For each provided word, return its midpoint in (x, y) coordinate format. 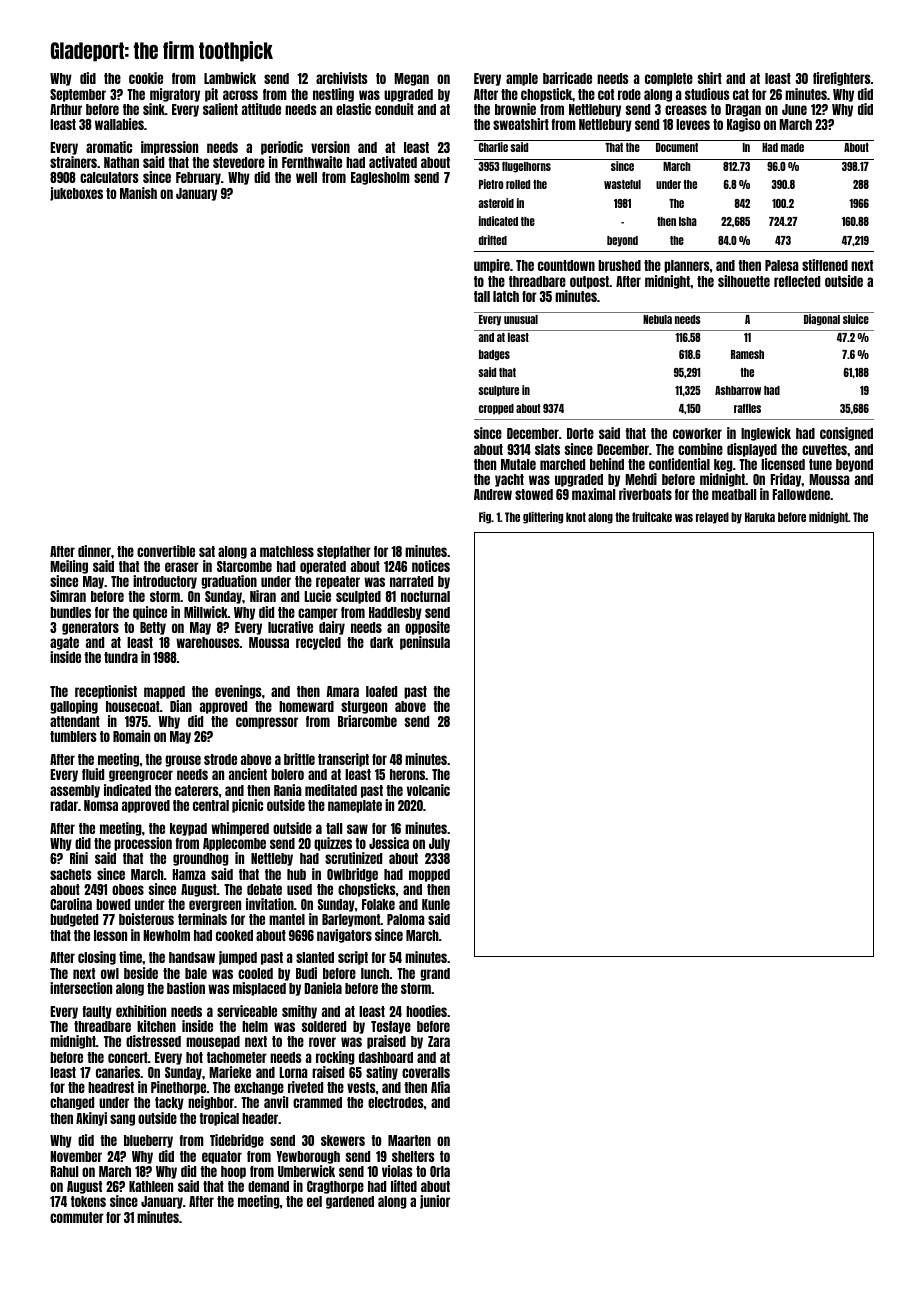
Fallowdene (801, 494)
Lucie (317, 596)
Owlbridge (352, 875)
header (260, 1118)
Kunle (436, 904)
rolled (518, 184)
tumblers (73, 736)
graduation (229, 582)
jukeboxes (76, 194)
